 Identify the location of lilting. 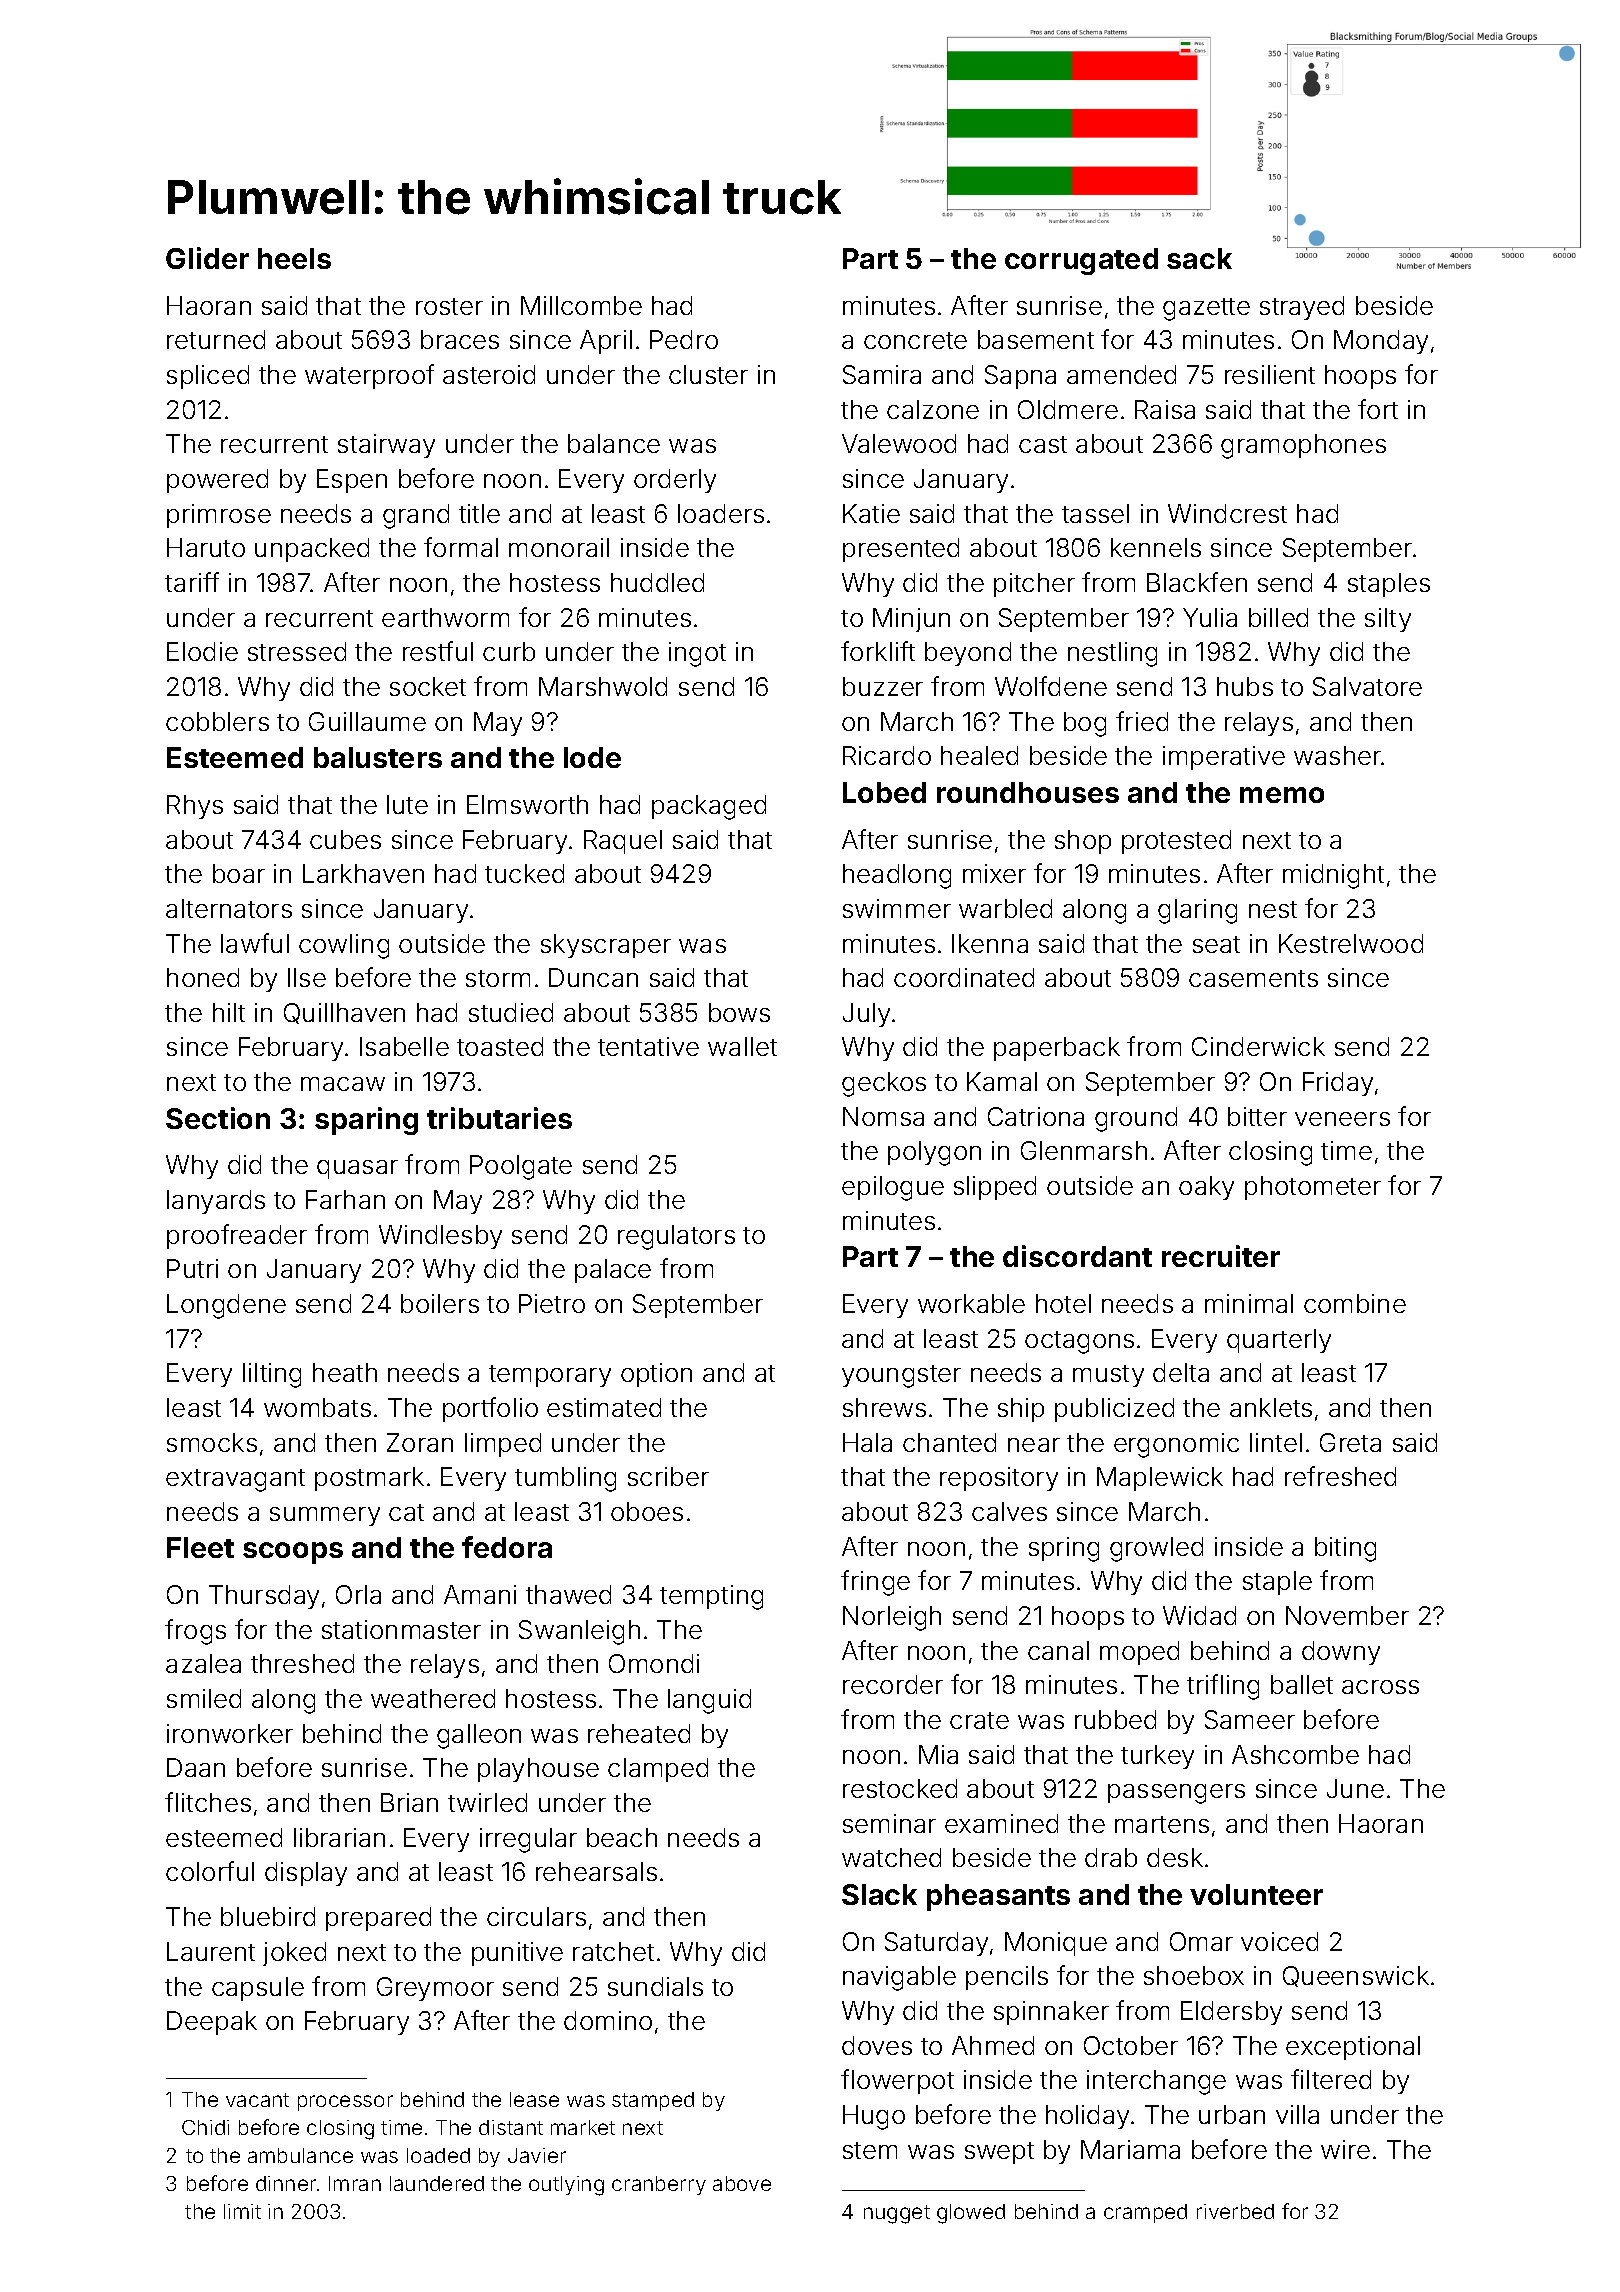
(272, 1375).
